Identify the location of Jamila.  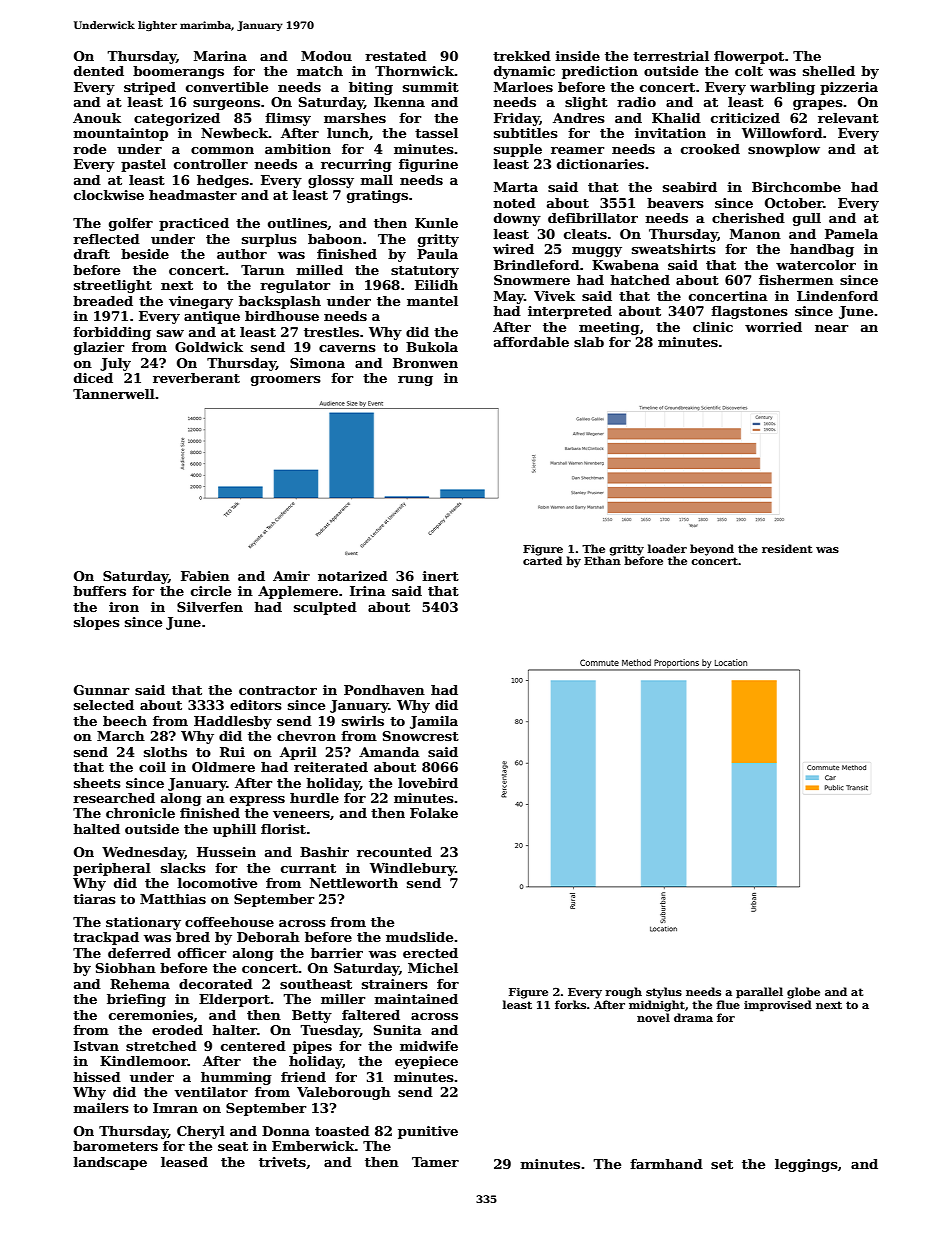
(434, 722).
